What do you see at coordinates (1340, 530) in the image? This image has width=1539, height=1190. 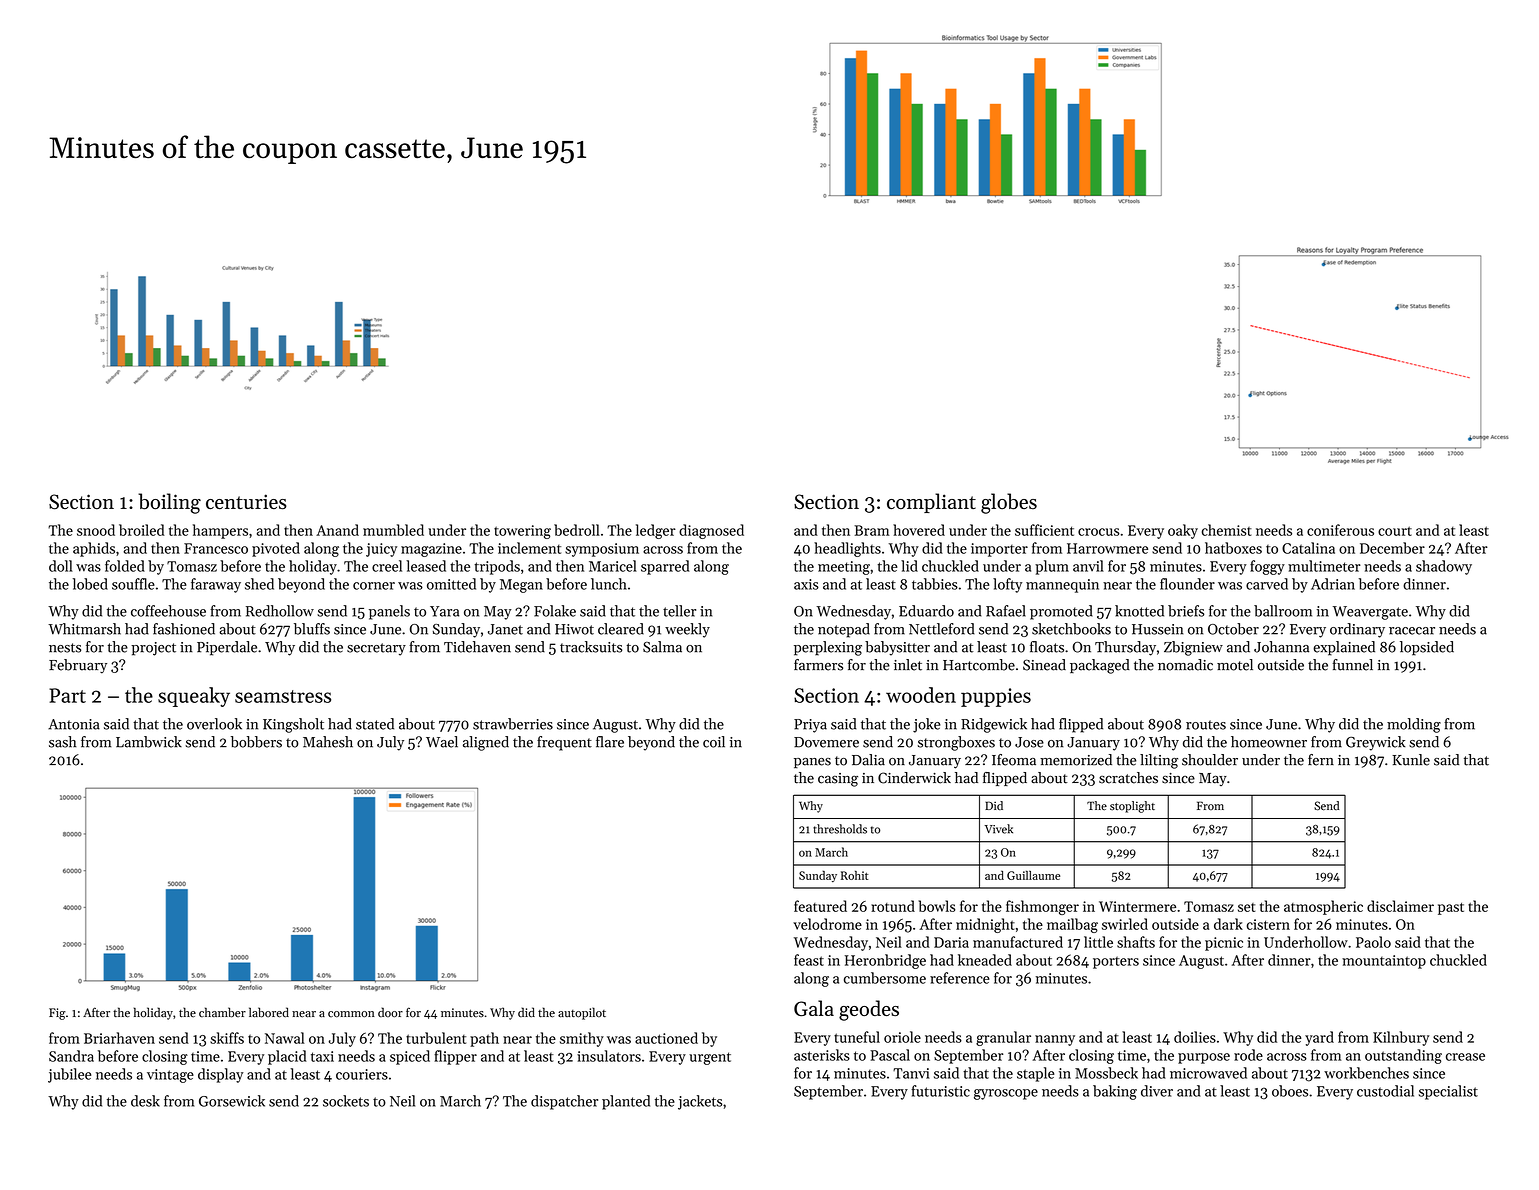 I see `coniferous` at bounding box center [1340, 530].
